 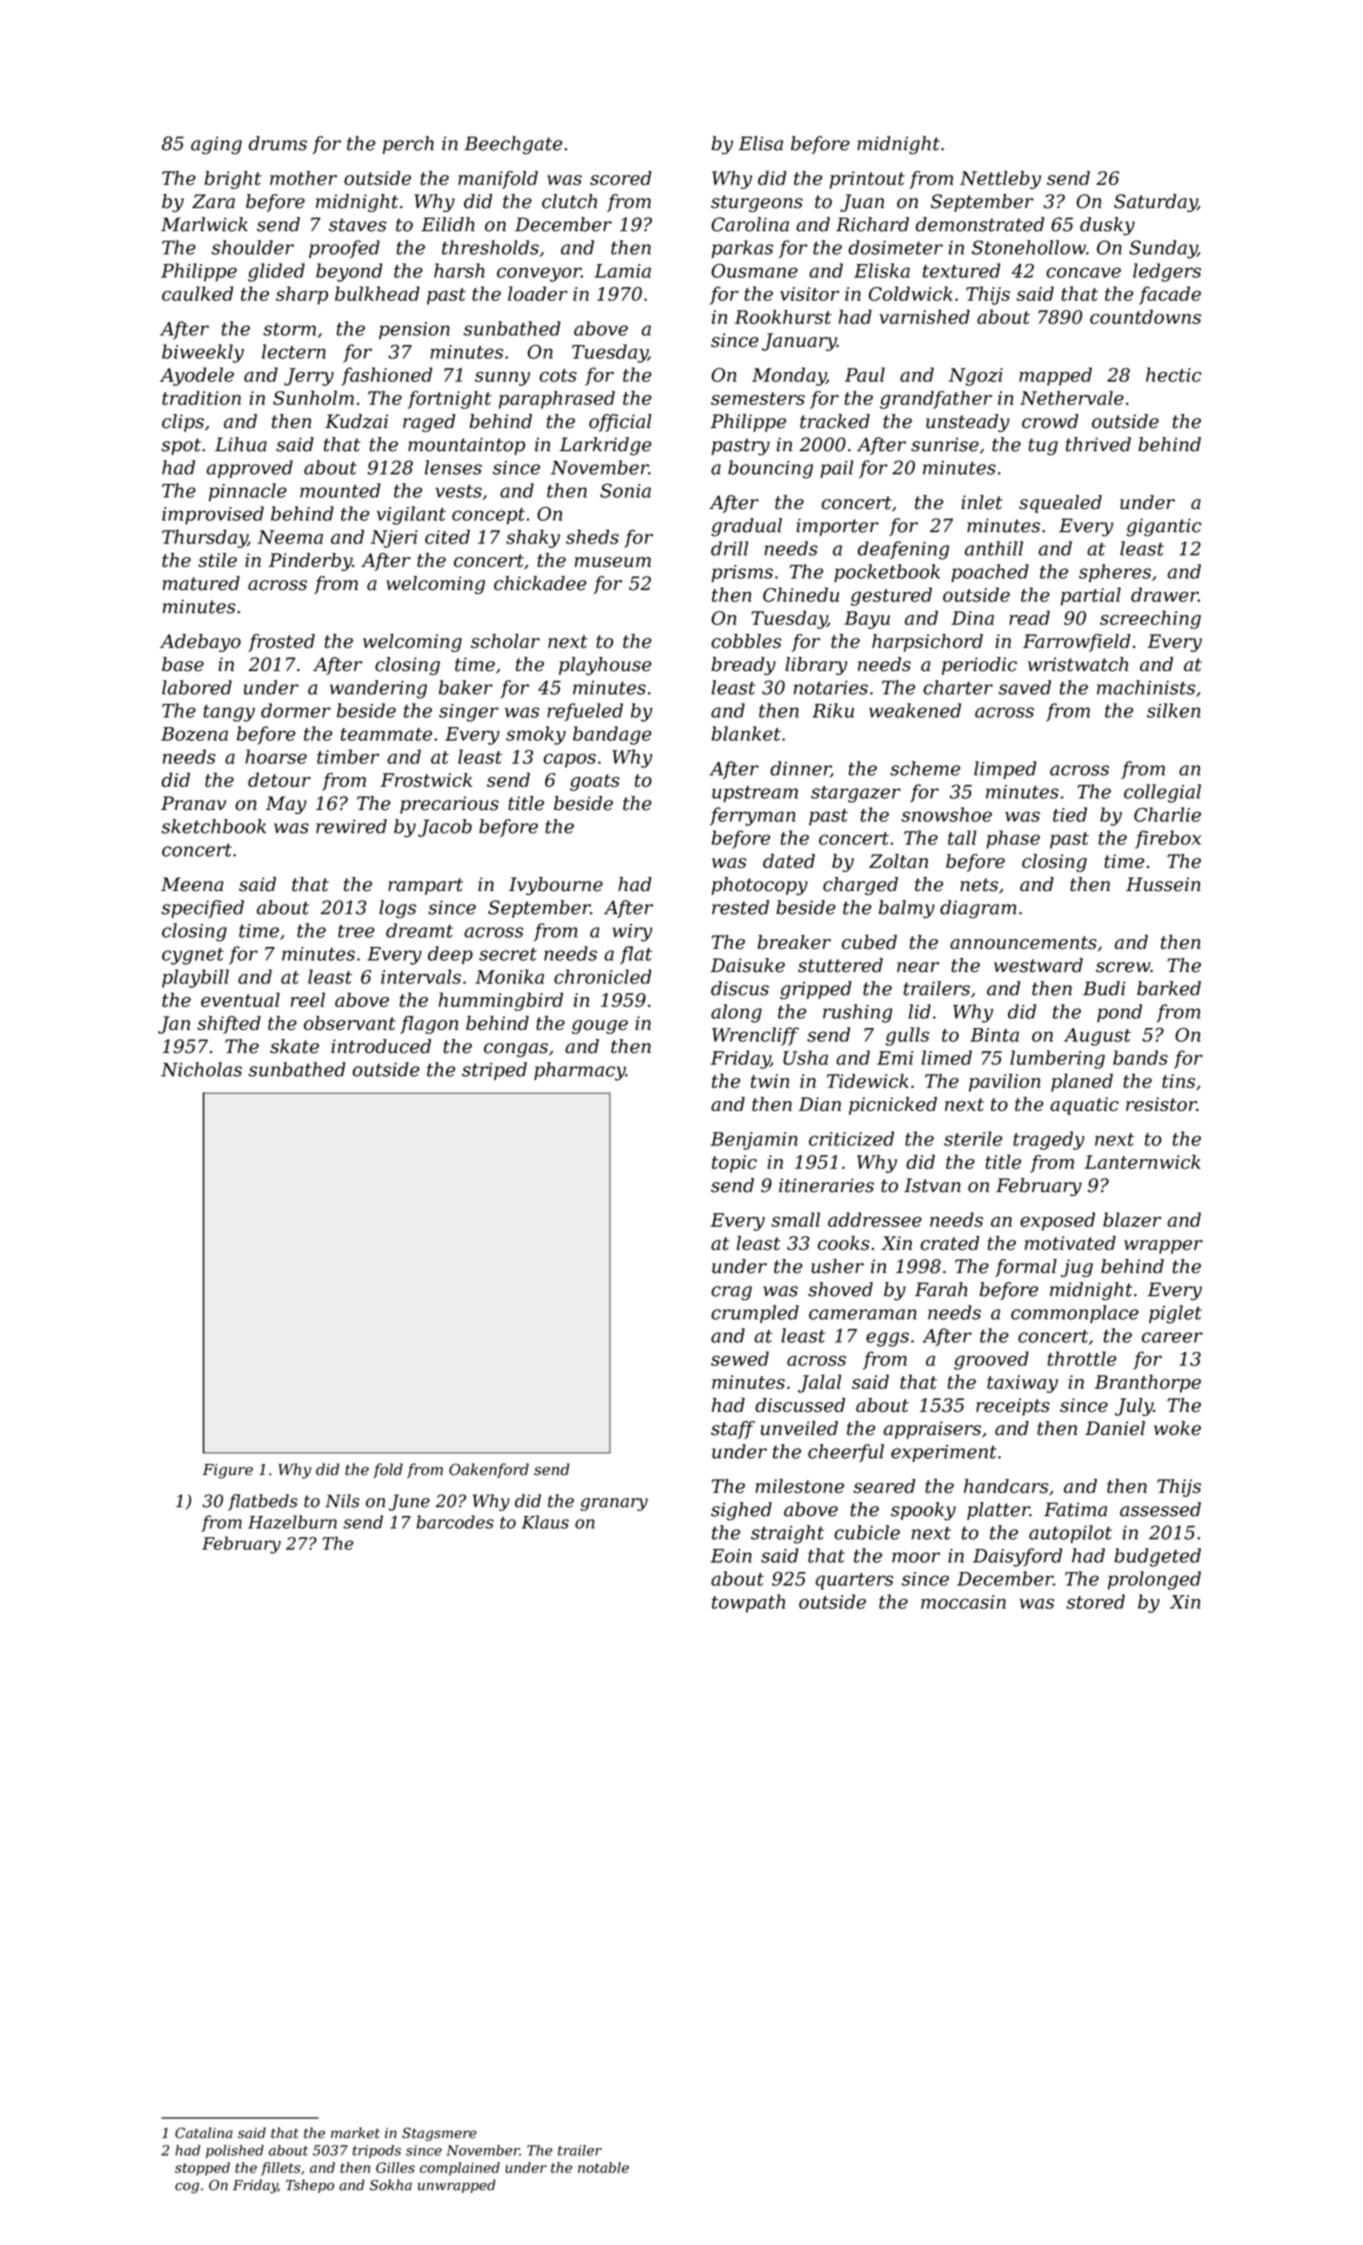 I want to click on moccasin, so click(x=963, y=1602).
